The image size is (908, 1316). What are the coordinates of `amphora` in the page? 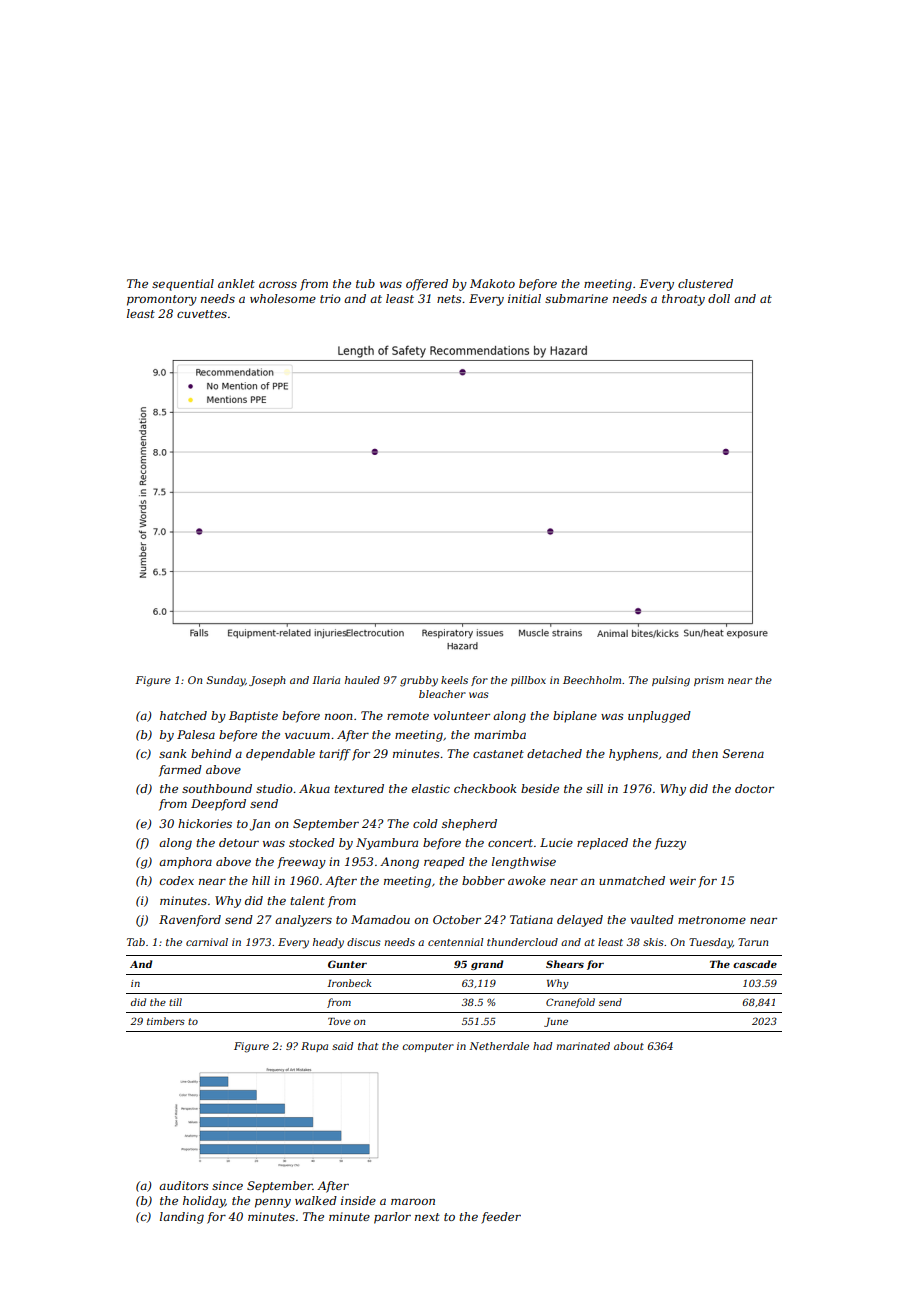 It's located at (185, 863).
